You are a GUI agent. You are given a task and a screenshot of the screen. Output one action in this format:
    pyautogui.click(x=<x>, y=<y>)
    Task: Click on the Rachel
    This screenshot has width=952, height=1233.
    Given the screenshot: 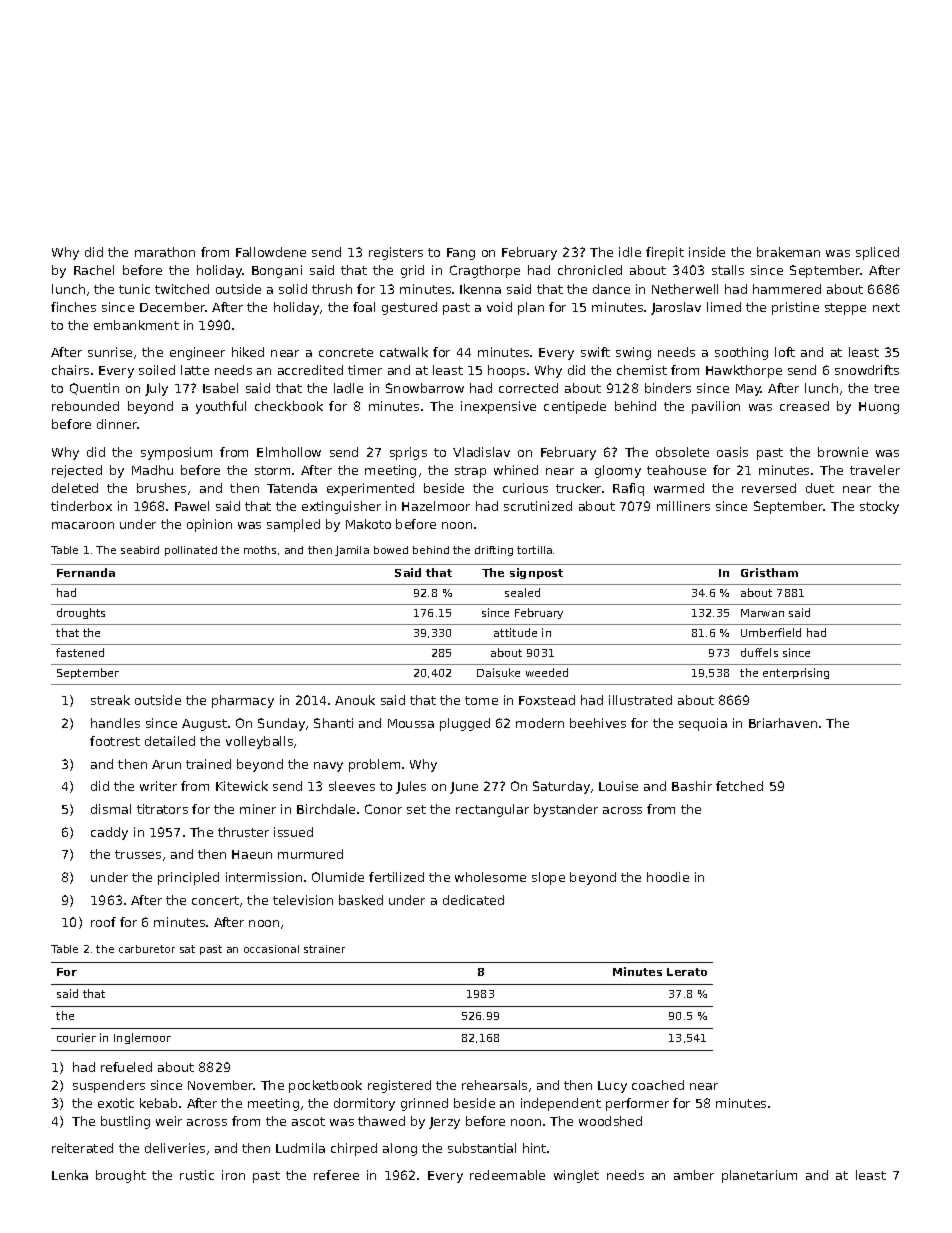 What is the action you would take?
    pyautogui.click(x=94, y=270)
